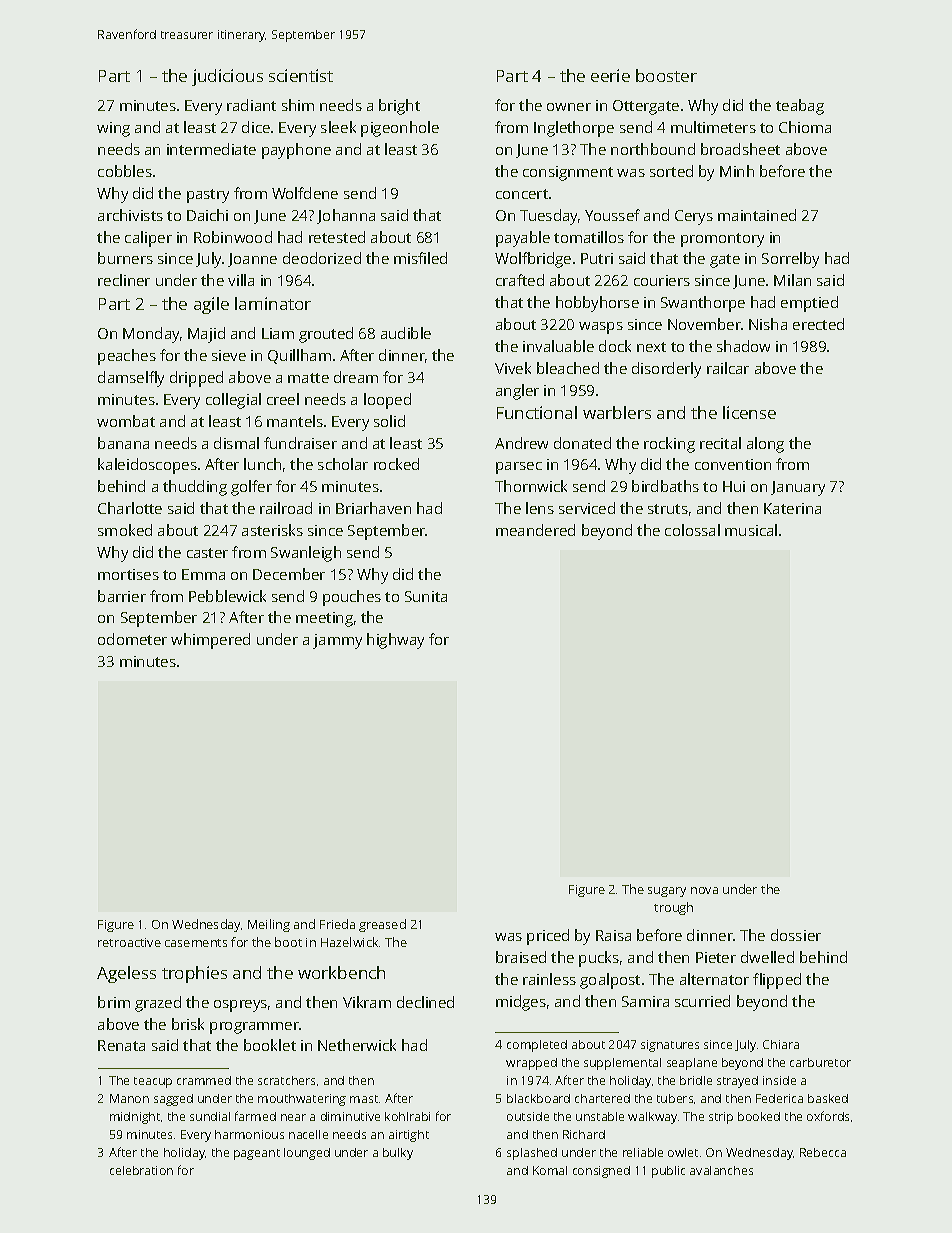 This screenshot has height=1233, width=952. Describe the element at coordinates (301, 75) in the screenshot. I see `scientist` at that location.
